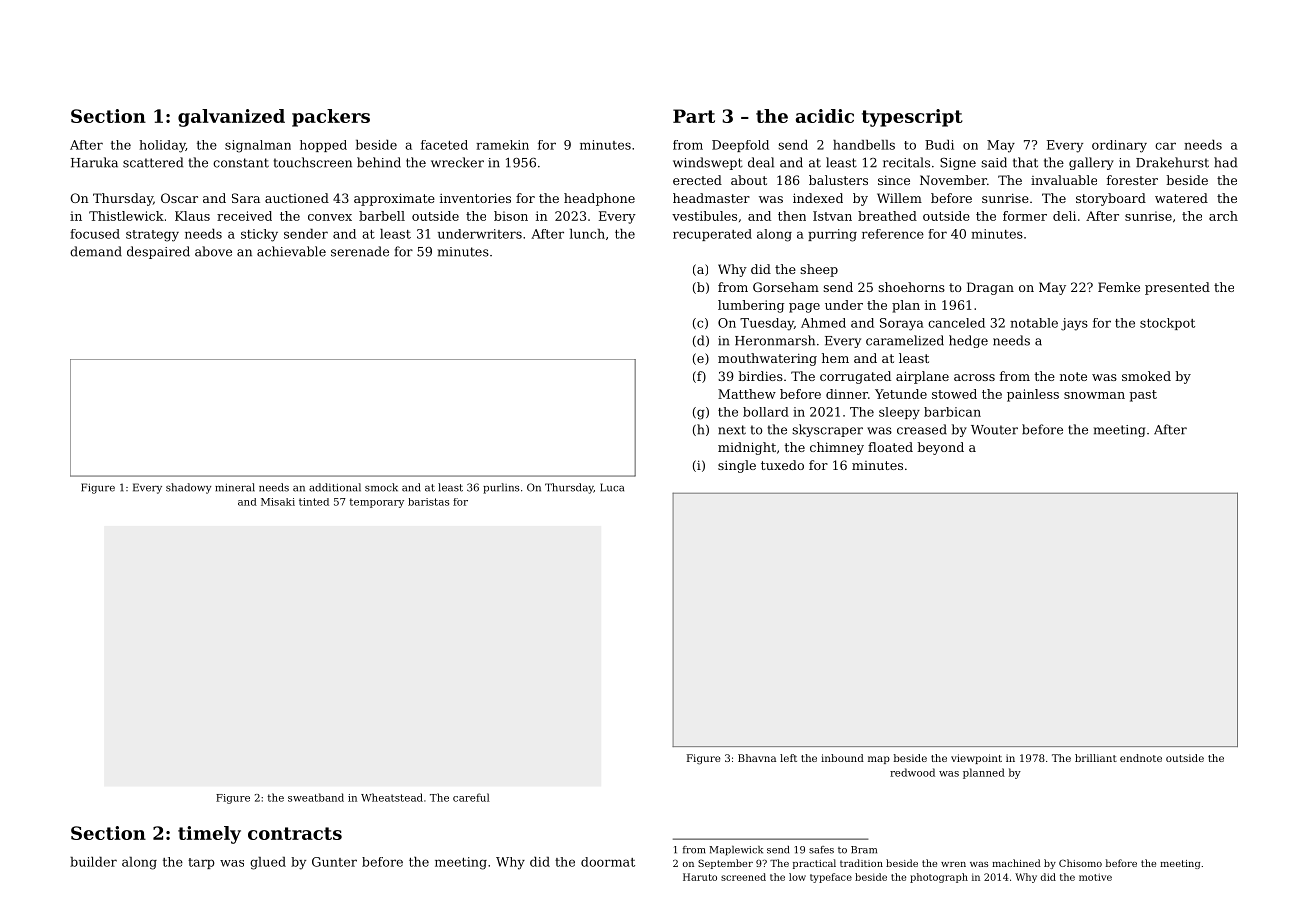 The height and width of the image is (924, 1308). What do you see at coordinates (757, 758) in the image?
I see `Bhavna` at bounding box center [757, 758].
